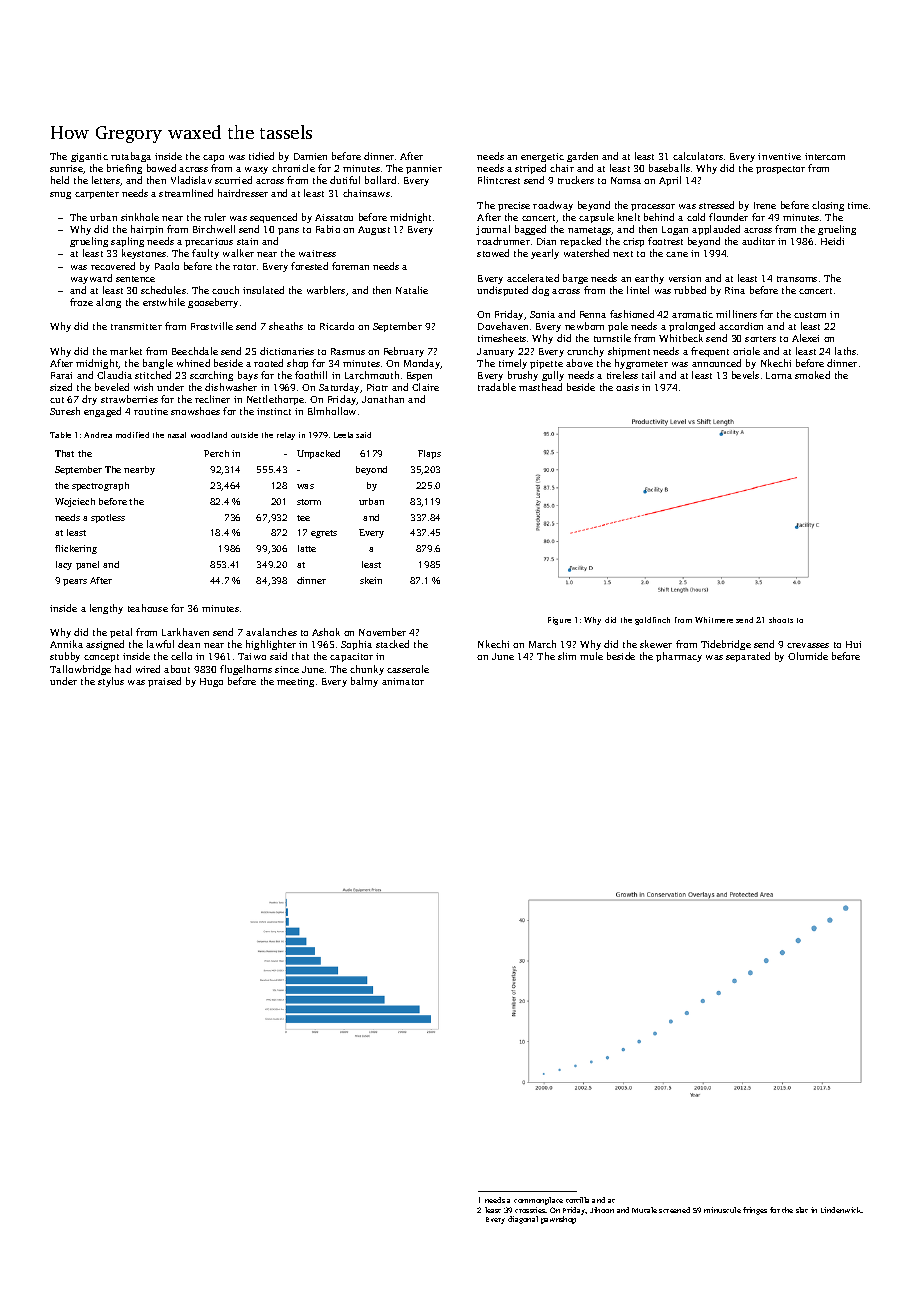  Describe the element at coordinates (499, 180) in the screenshot. I see `Flintcrest` at that location.
